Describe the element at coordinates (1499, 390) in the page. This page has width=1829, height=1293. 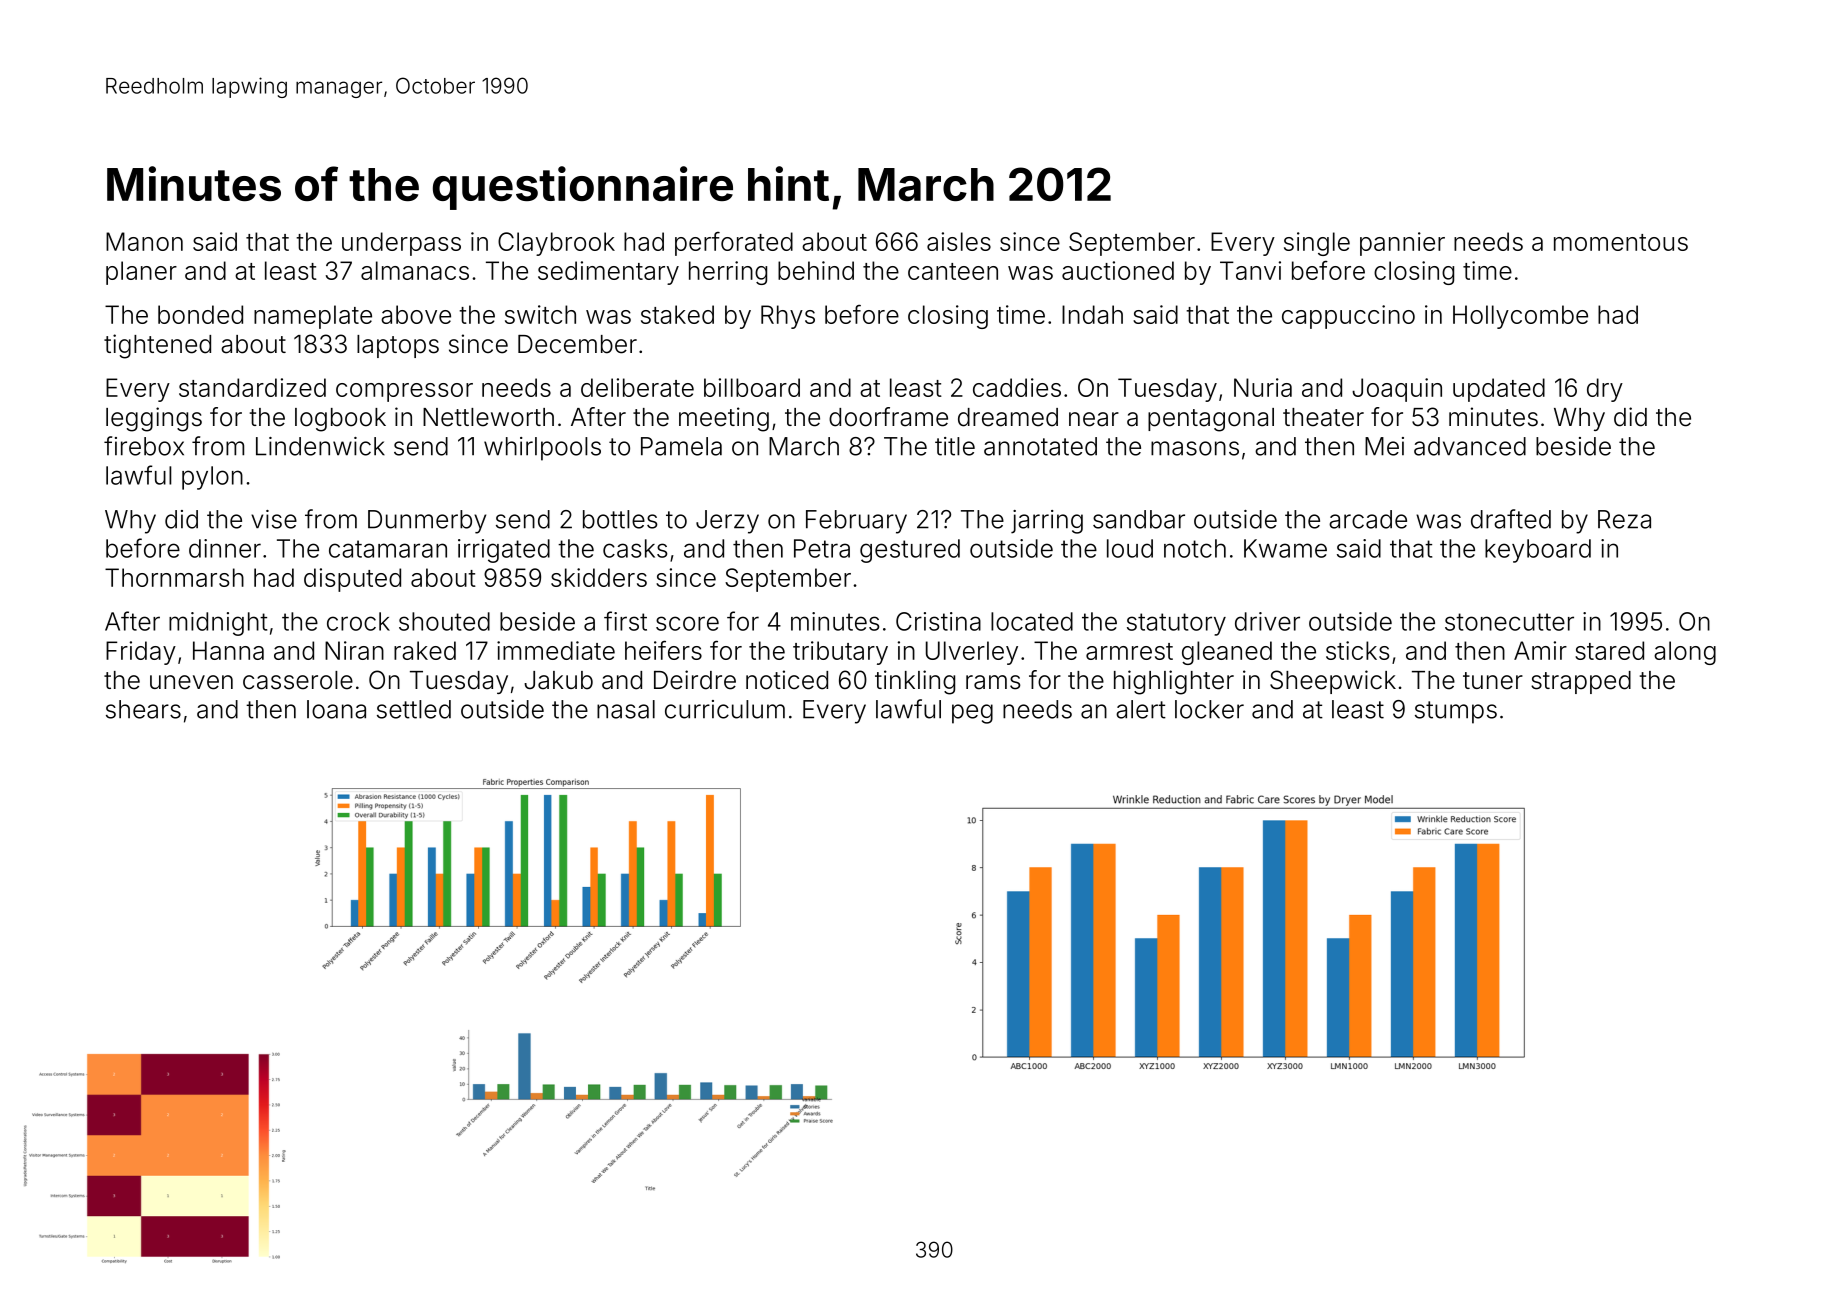
I see `updated` at that location.
